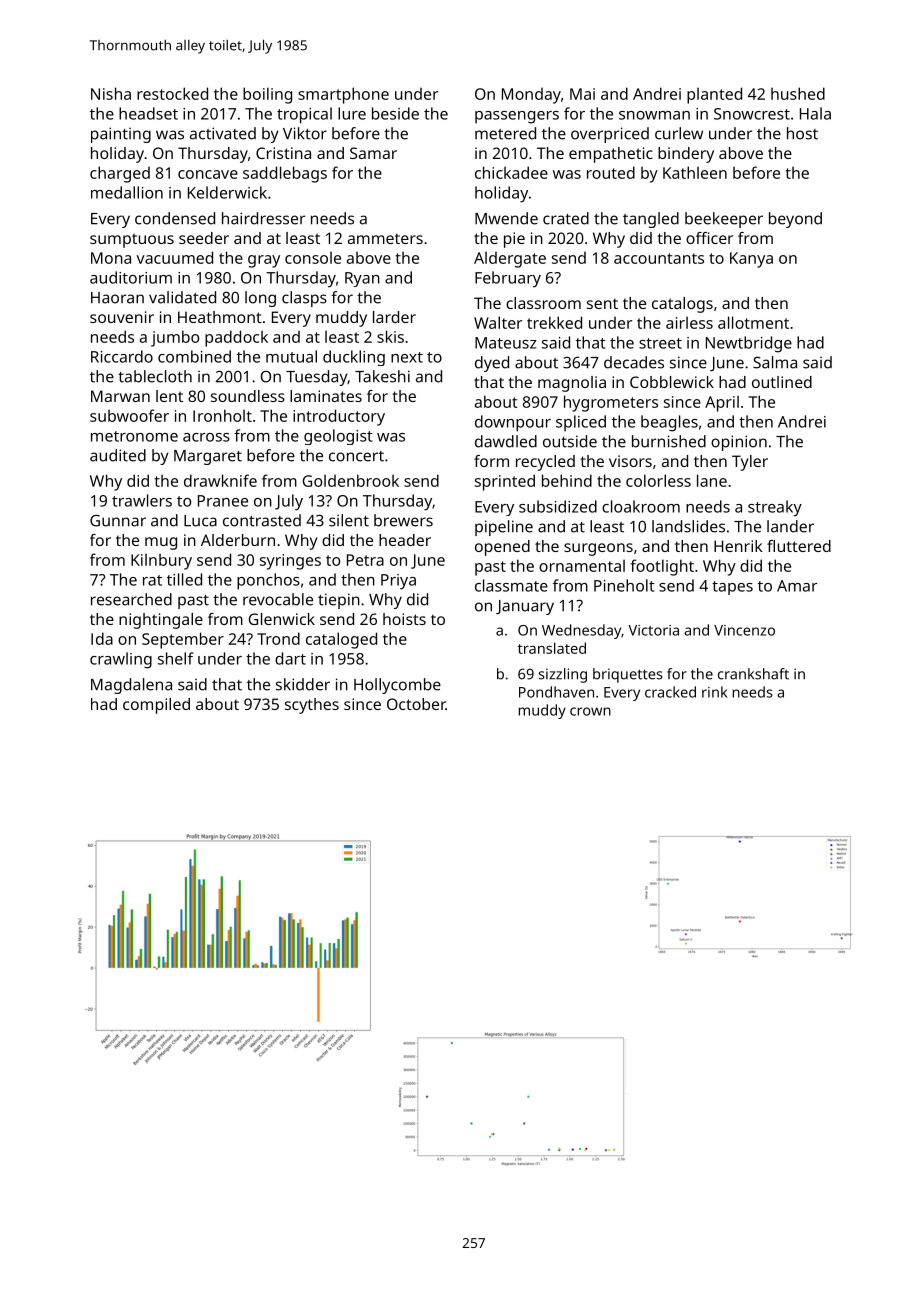  I want to click on subwoofer, so click(129, 415).
